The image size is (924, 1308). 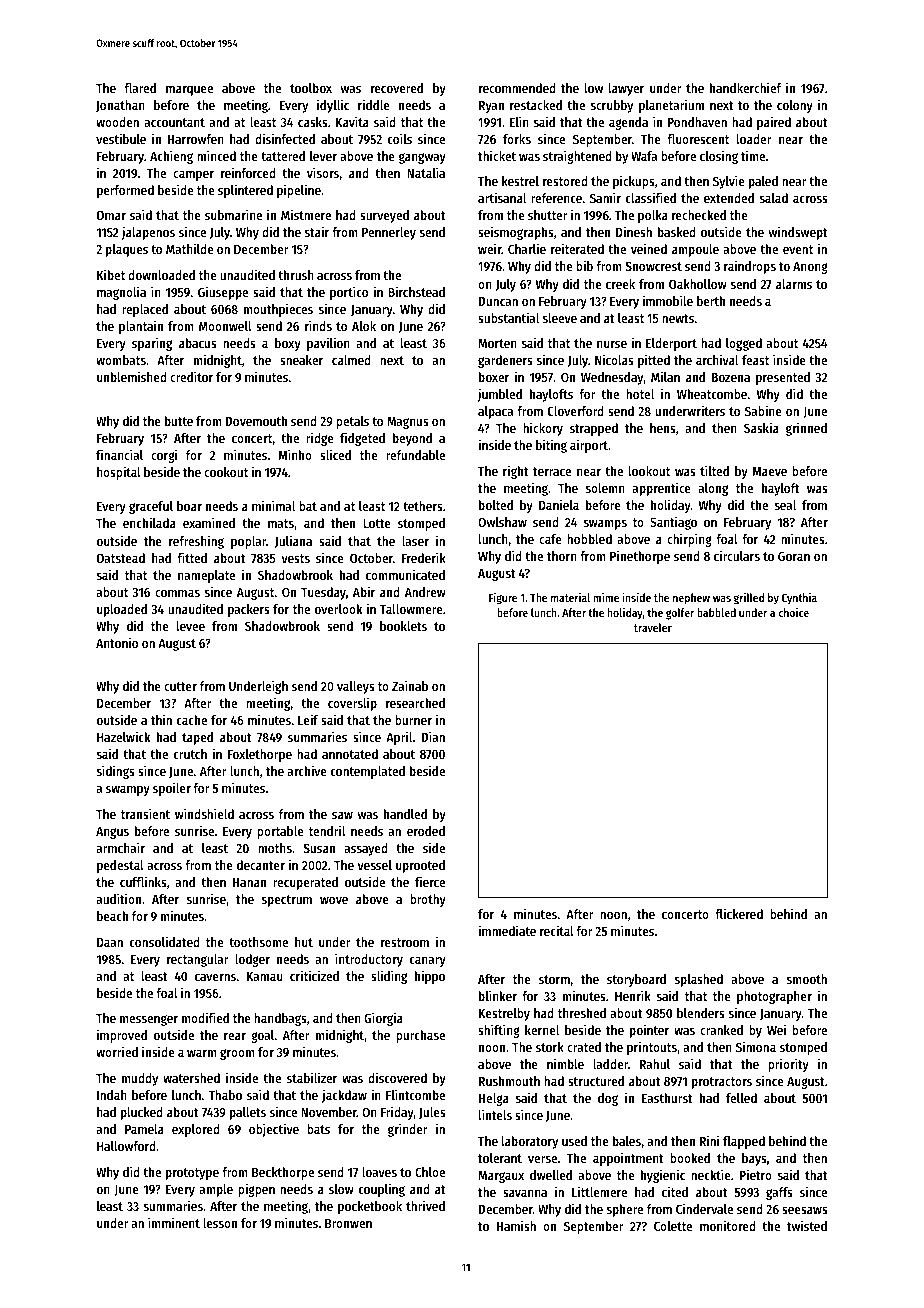 I want to click on decanter, so click(x=261, y=865).
